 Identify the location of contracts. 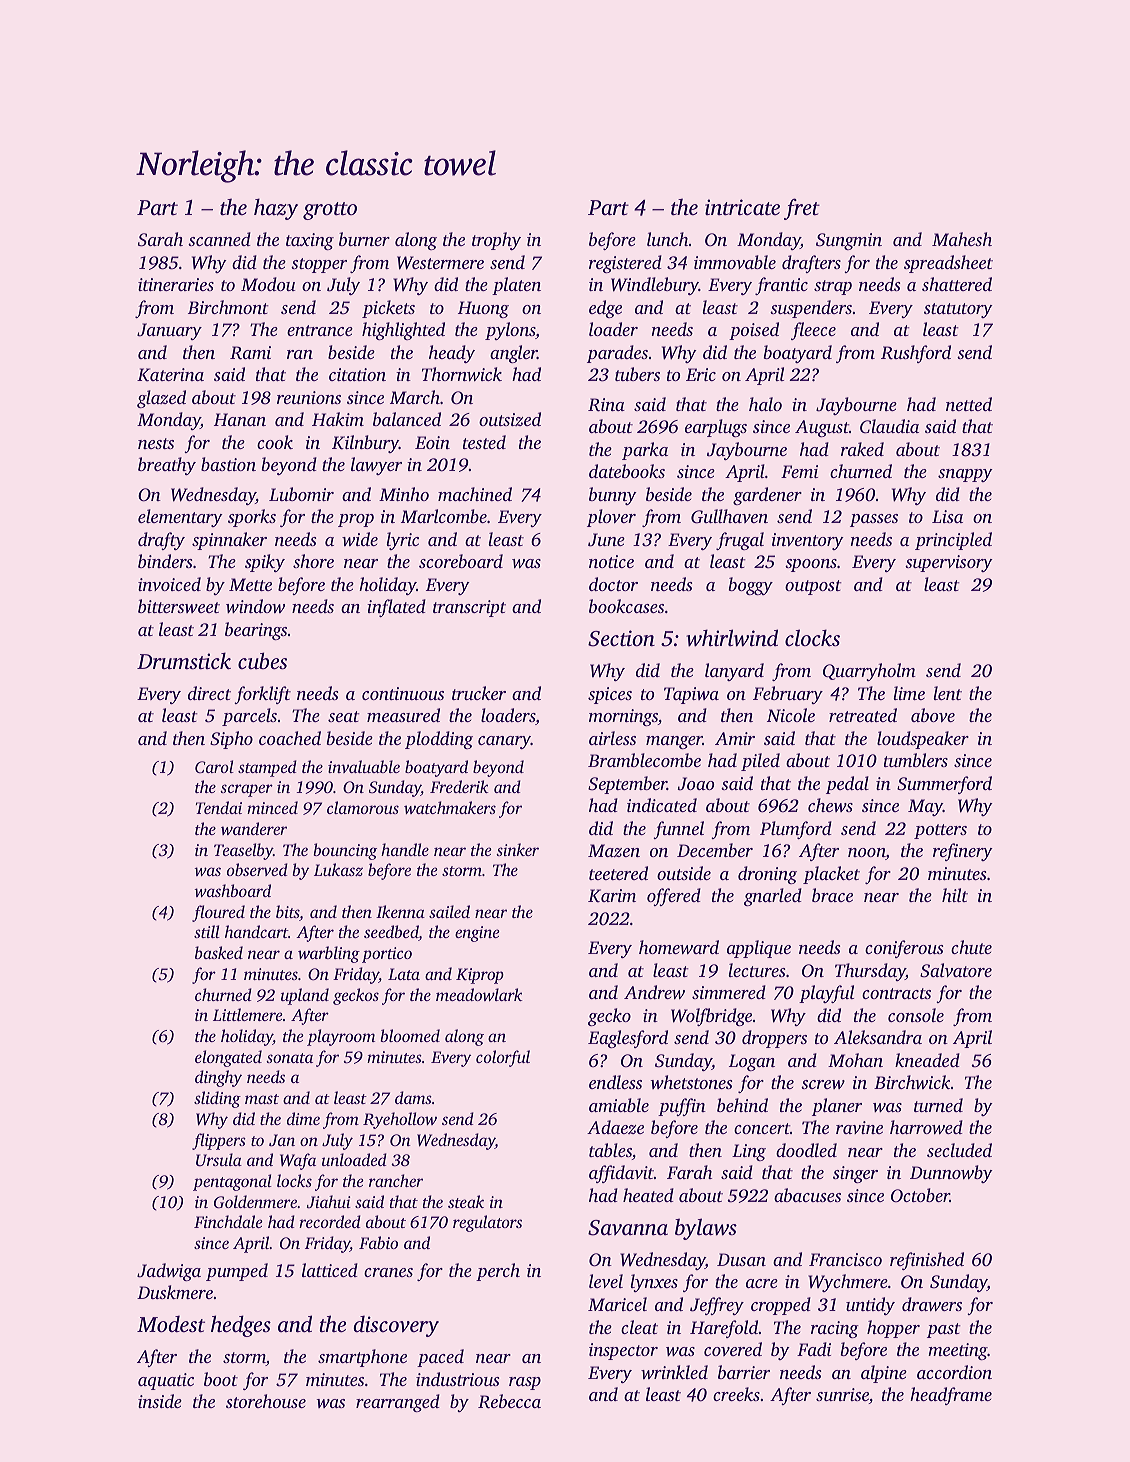
(896, 993).
